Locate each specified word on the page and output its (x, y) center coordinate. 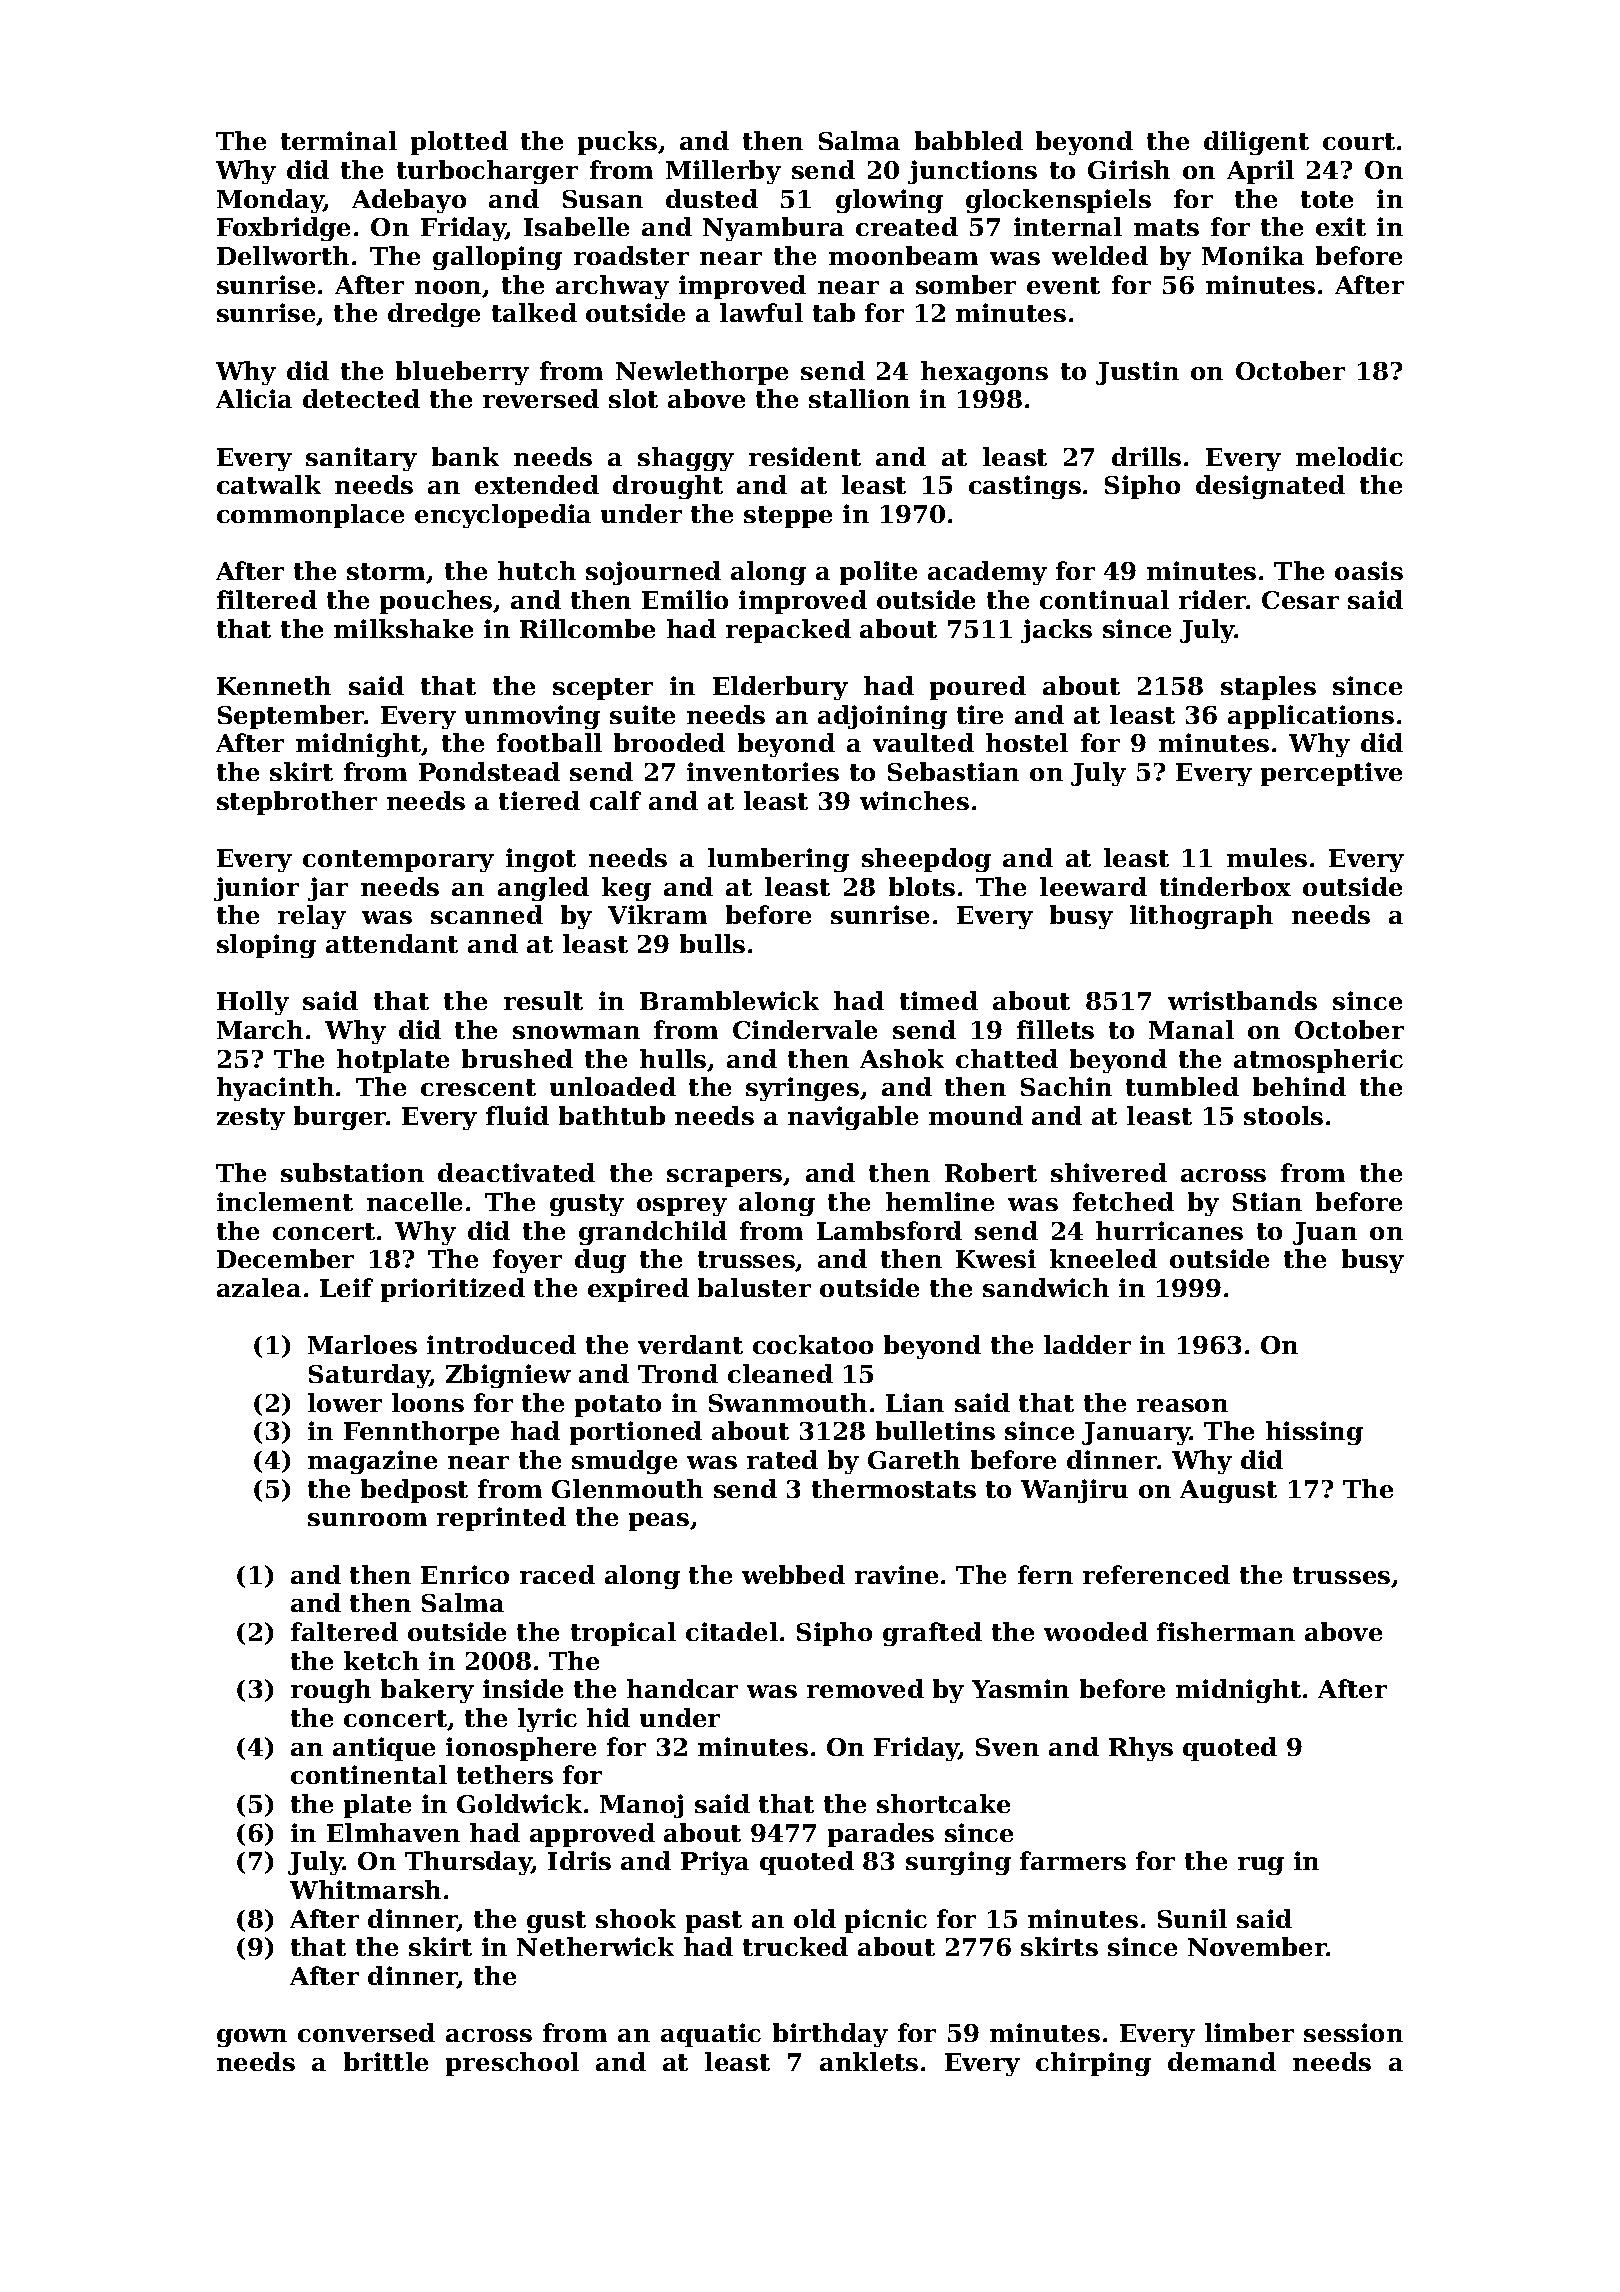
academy (987, 573)
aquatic (711, 2035)
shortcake (943, 1803)
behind (1299, 1086)
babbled (969, 140)
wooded (1096, 1631)
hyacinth (275, 1089)
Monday (270, 201)
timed (939, 1000)
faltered (344, 1631)
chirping (1093, 2064)
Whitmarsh (365, 1889)
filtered (267, 599)
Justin (1137, 373)
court (1359, 141)
